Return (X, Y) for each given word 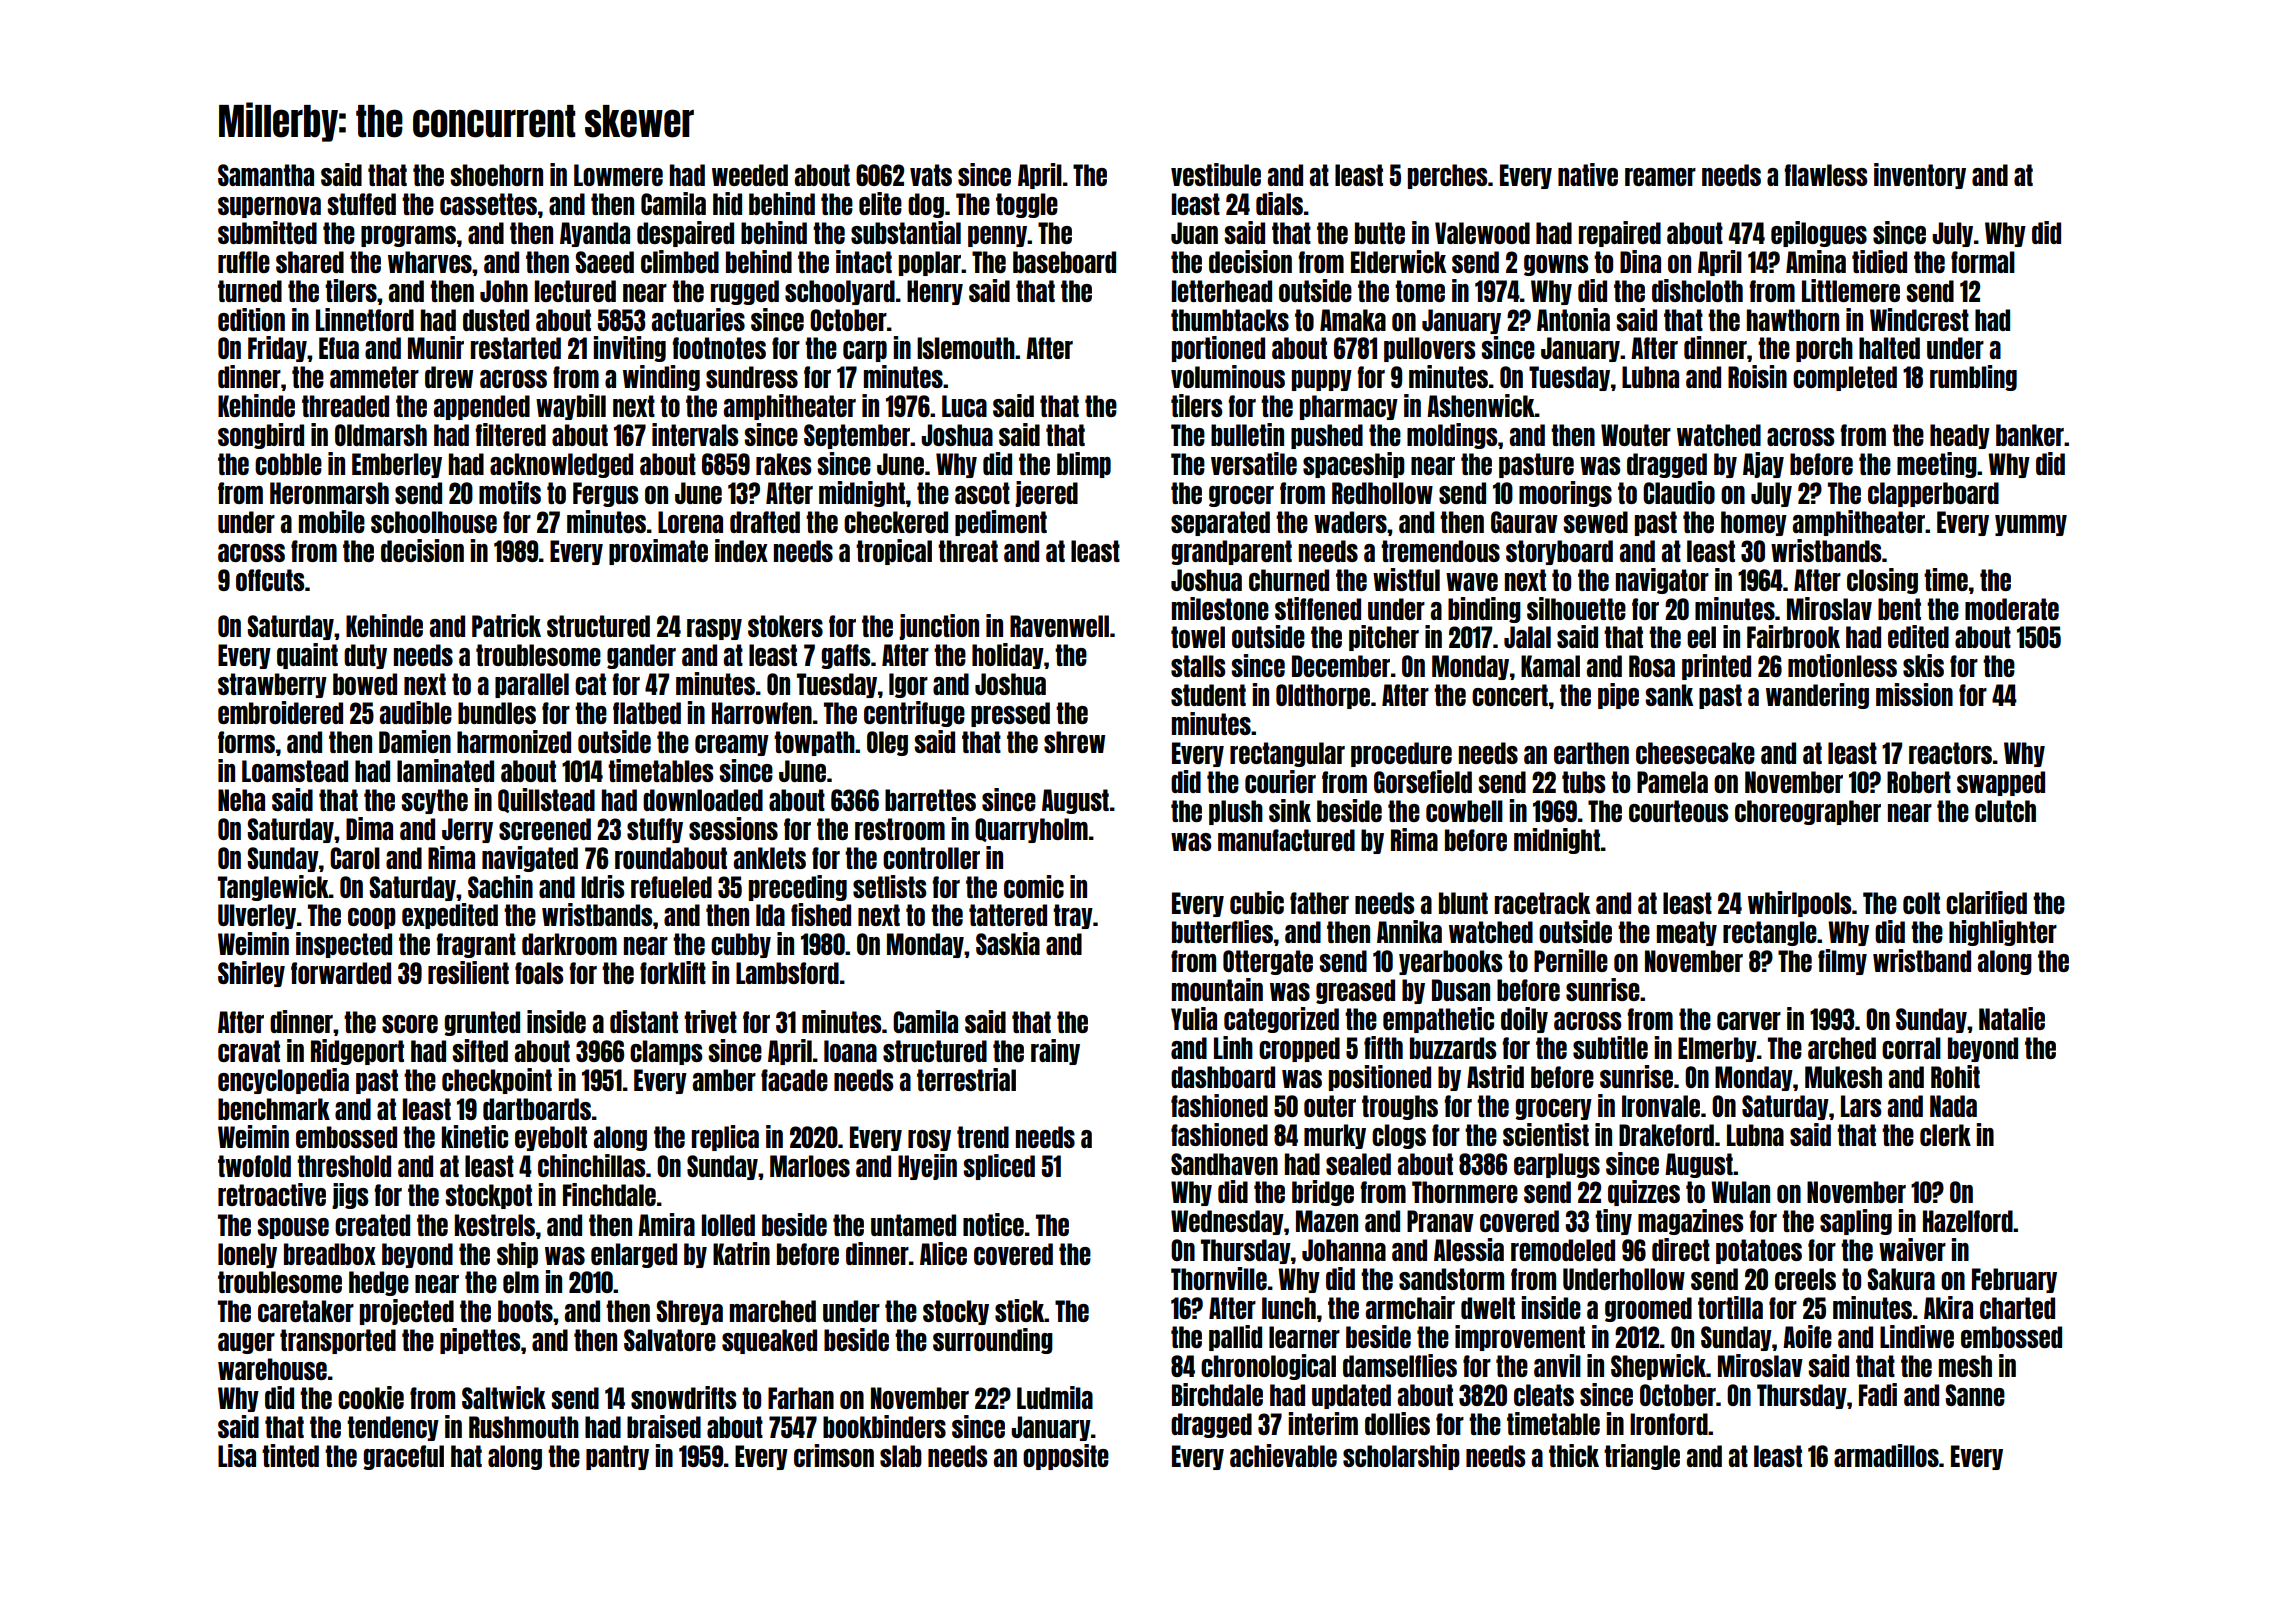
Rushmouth (524, 1427)
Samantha (266, 175)
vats (931, 175)
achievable (1283, 1455)
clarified (1986, 902)
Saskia (1008, 943)
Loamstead (295, 771)
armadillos (1886, 1455)
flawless (1825, 175)
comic (1034, 886)
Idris (602, 886)
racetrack (1542, 903)
